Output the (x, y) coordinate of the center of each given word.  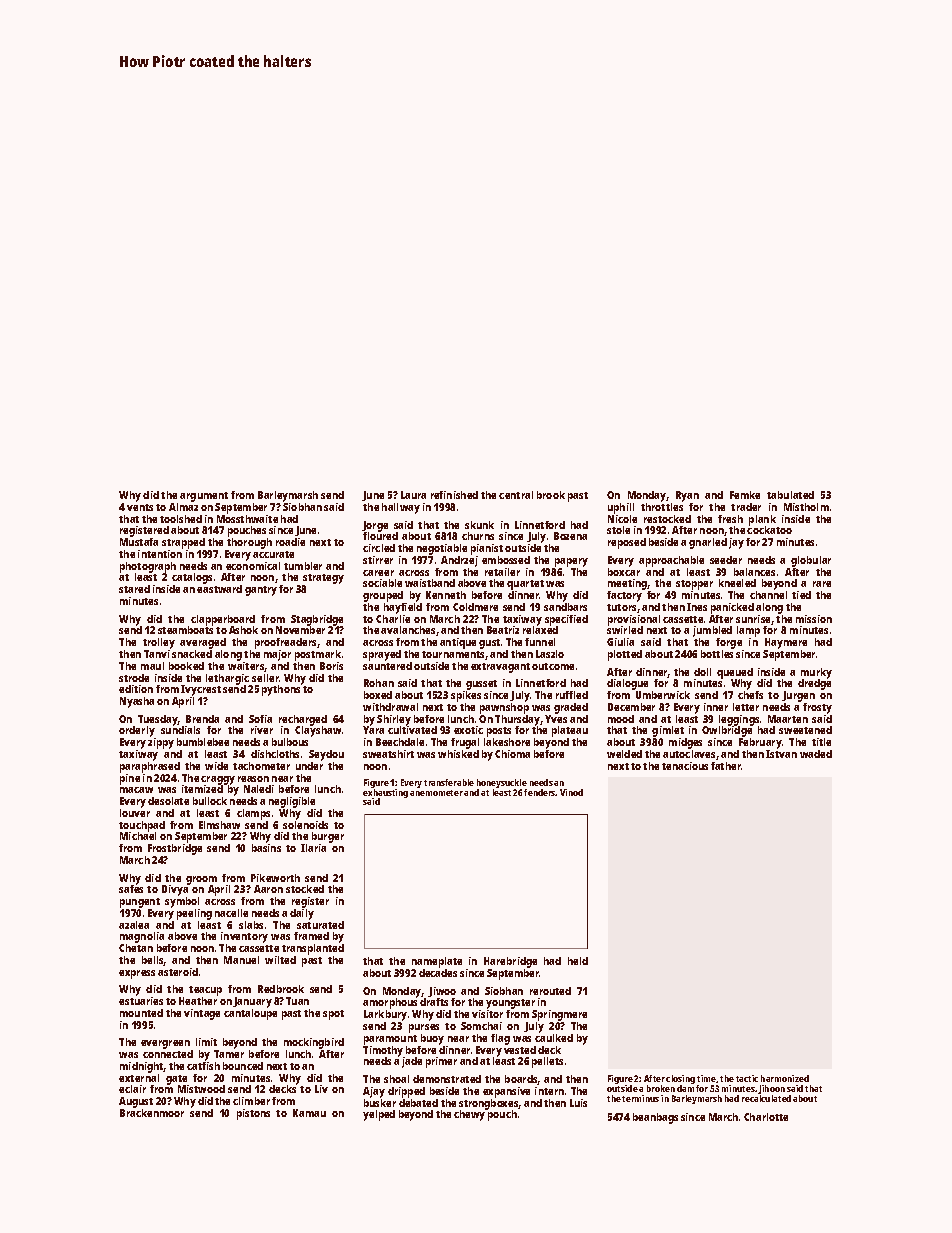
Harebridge (510, 962)
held (578, 961)
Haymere (786, 643)
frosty (817, 708)
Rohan (379, 683)
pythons (281, 690)
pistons (253, 1114)
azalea (134, 925)
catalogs (192, 578)
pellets (547, 1062)
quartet (525, 585)
